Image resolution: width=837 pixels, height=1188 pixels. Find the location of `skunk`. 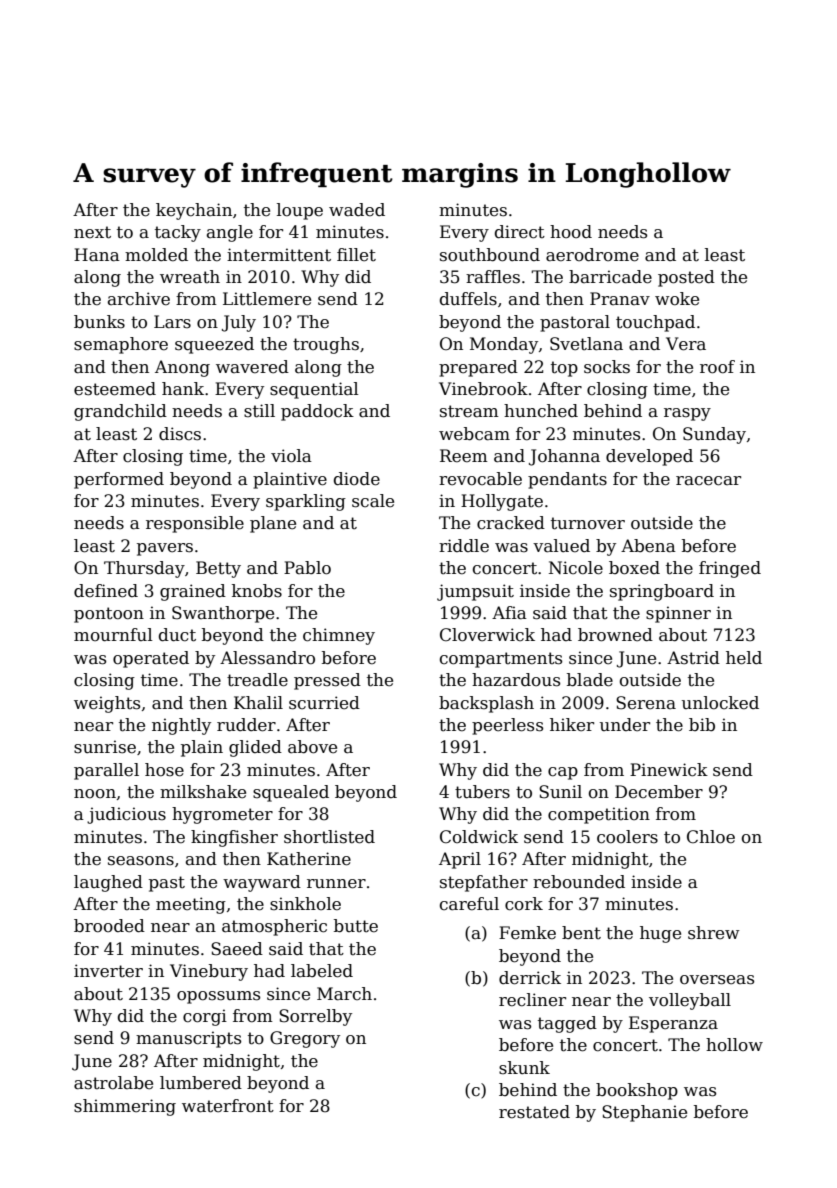

skunk is located at coordinates (524, 1068).
